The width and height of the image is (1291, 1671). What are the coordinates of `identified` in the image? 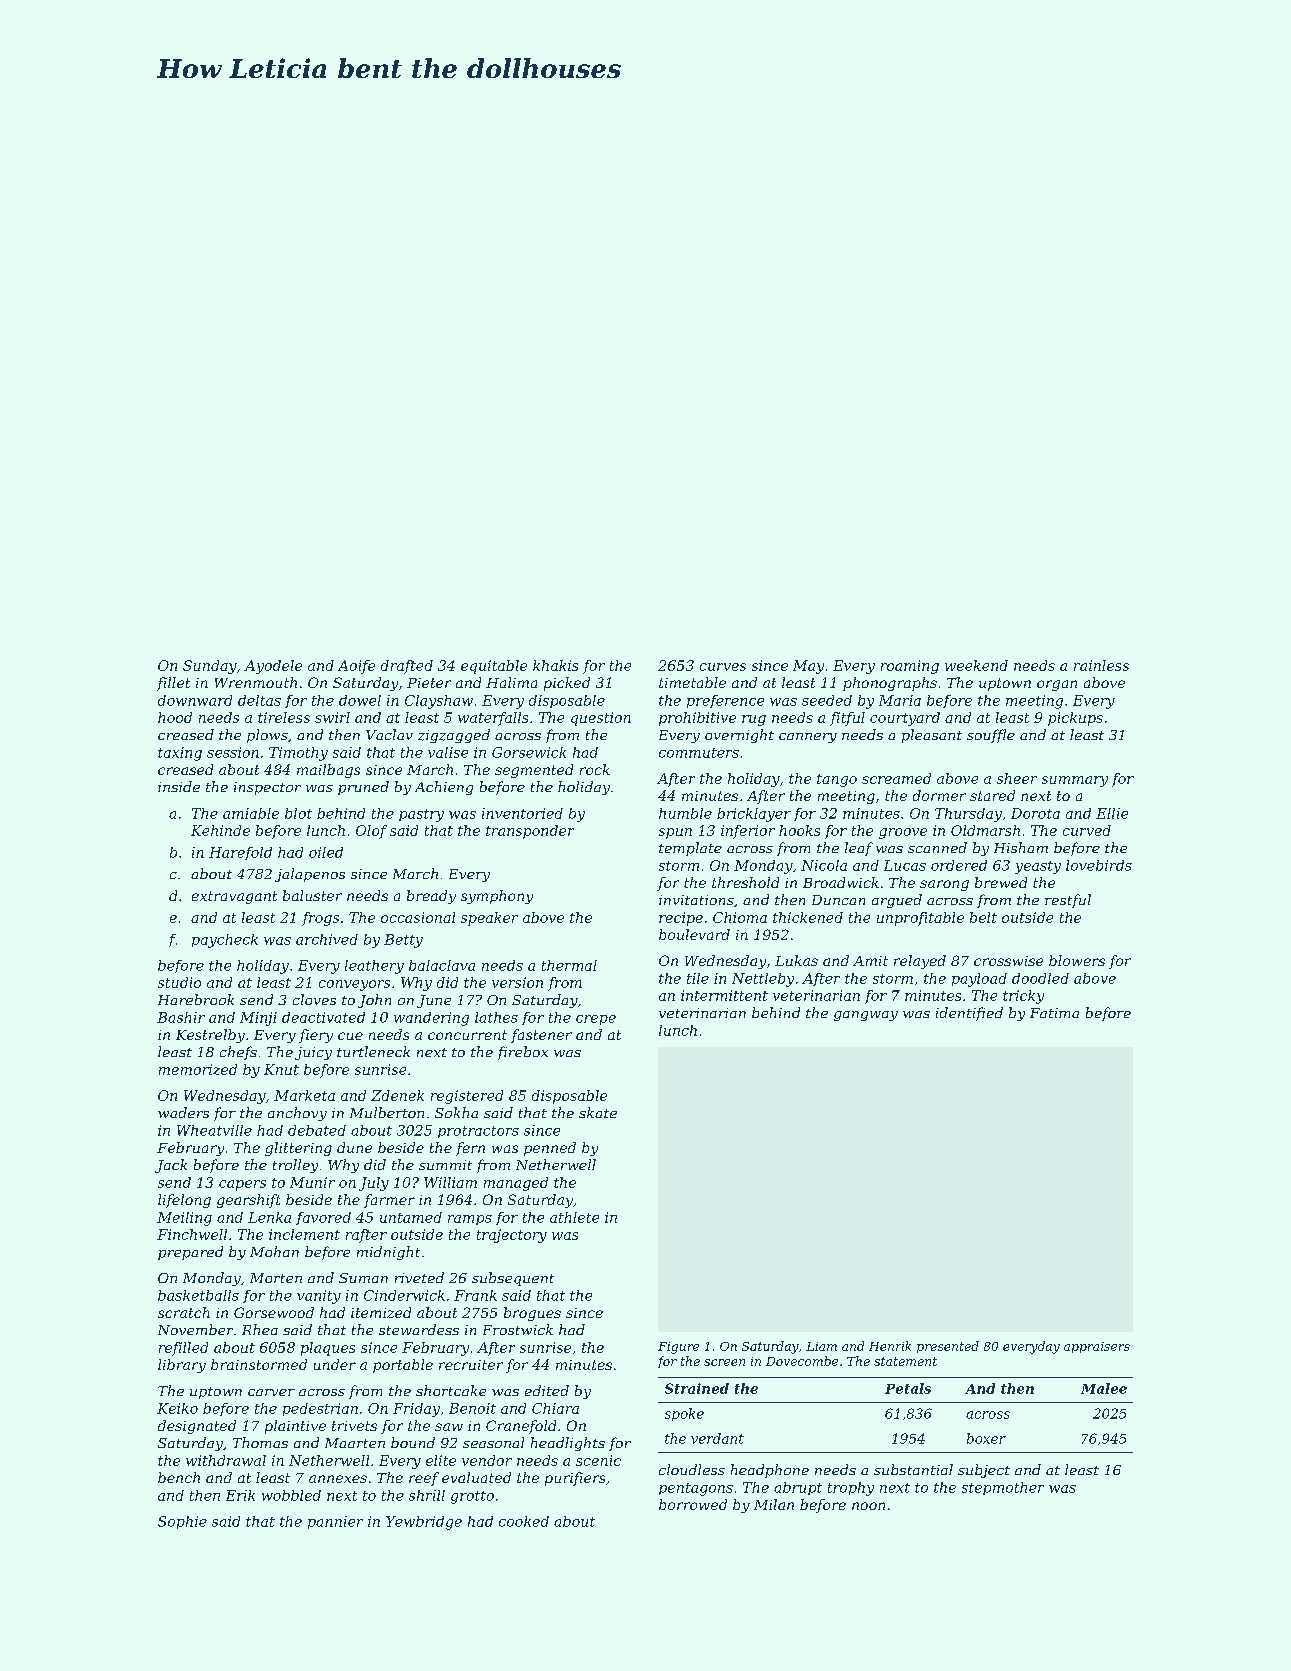 It's located at (969, 1014).
